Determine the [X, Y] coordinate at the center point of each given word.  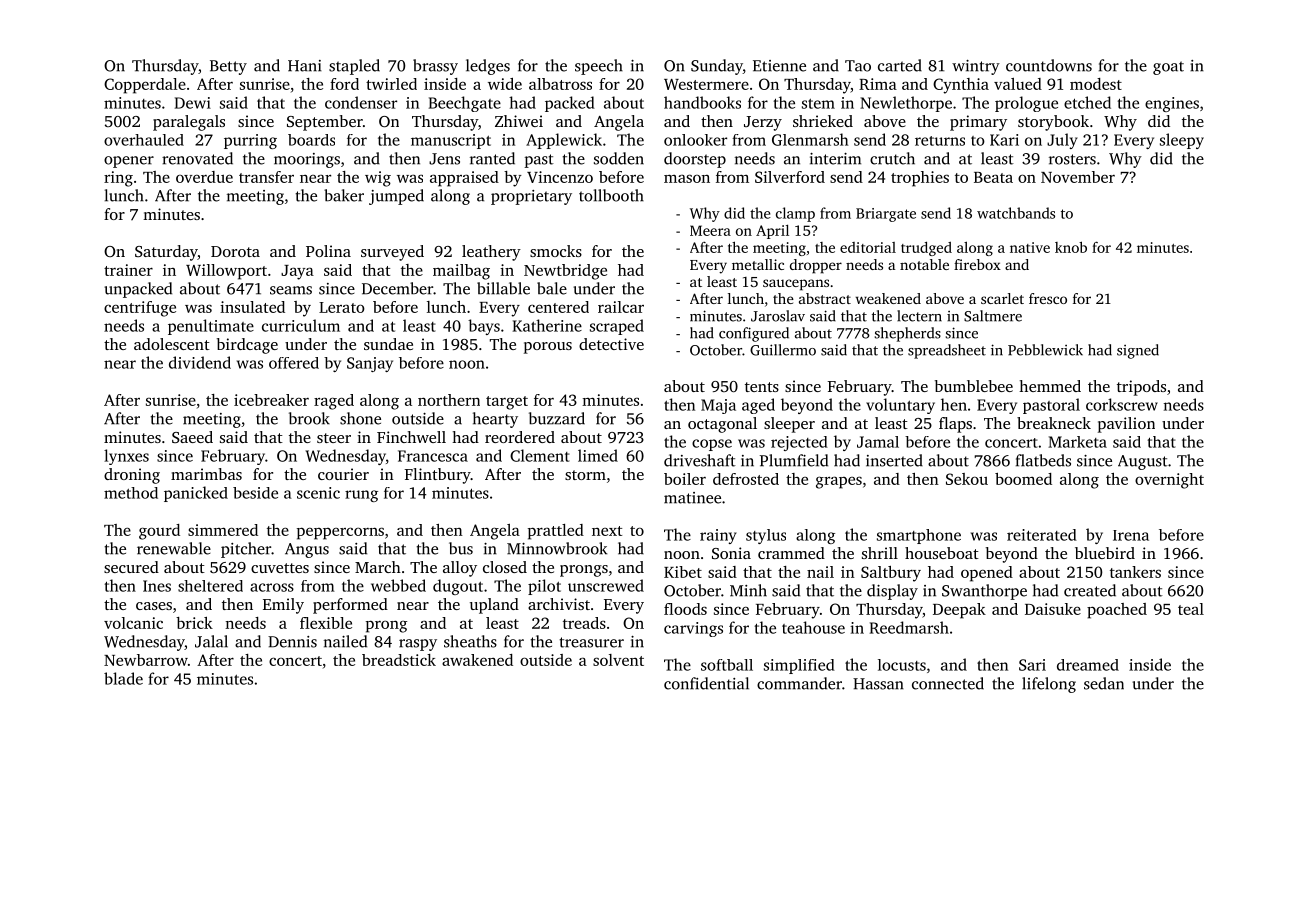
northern [449, 400]
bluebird [1105, 553]
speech [599, 67]
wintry [976, 67]
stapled [354, 67]
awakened [477, 660]
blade [123, 678]
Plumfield [794, 460]
